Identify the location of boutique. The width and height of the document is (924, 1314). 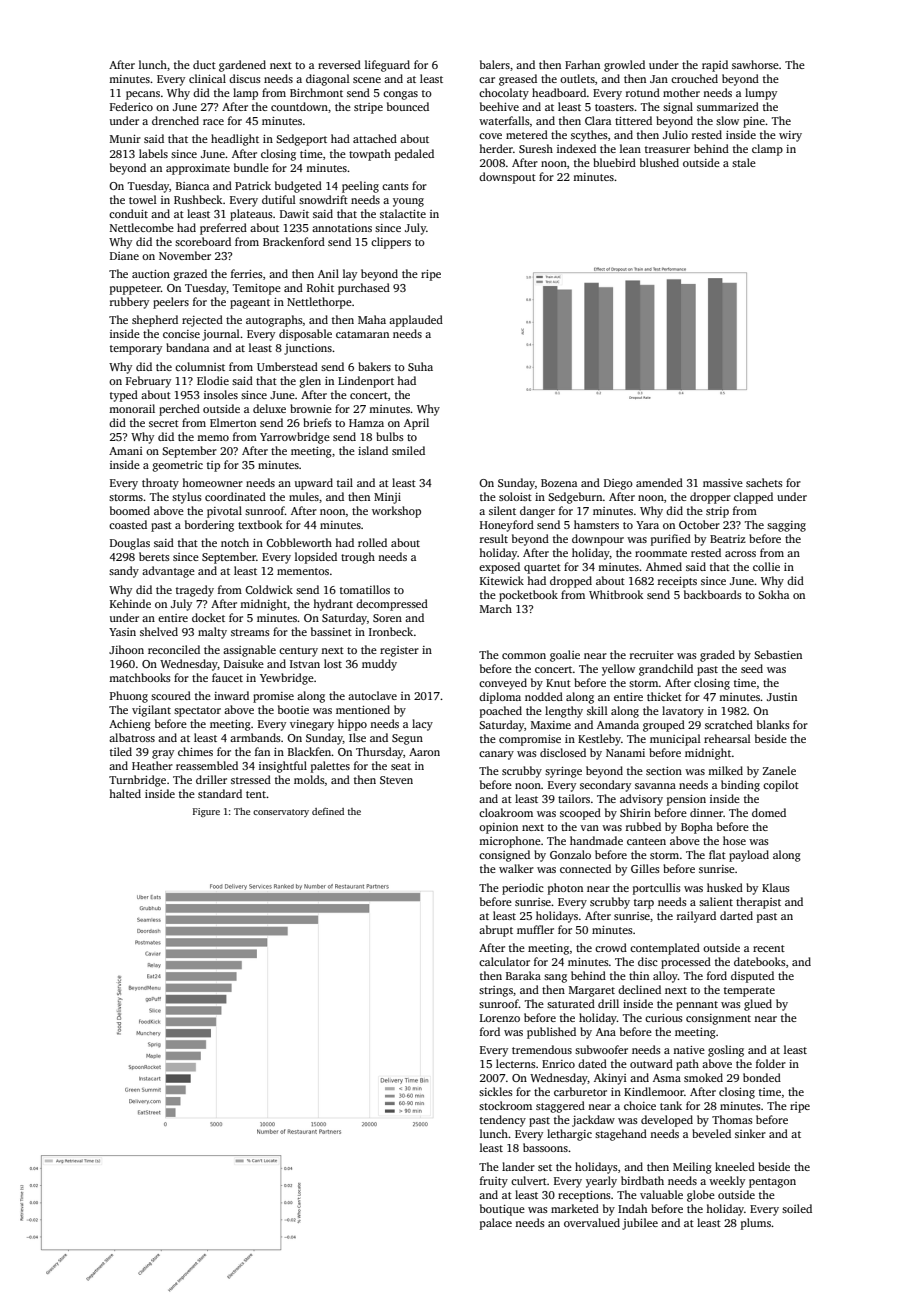
(502, 1210).
